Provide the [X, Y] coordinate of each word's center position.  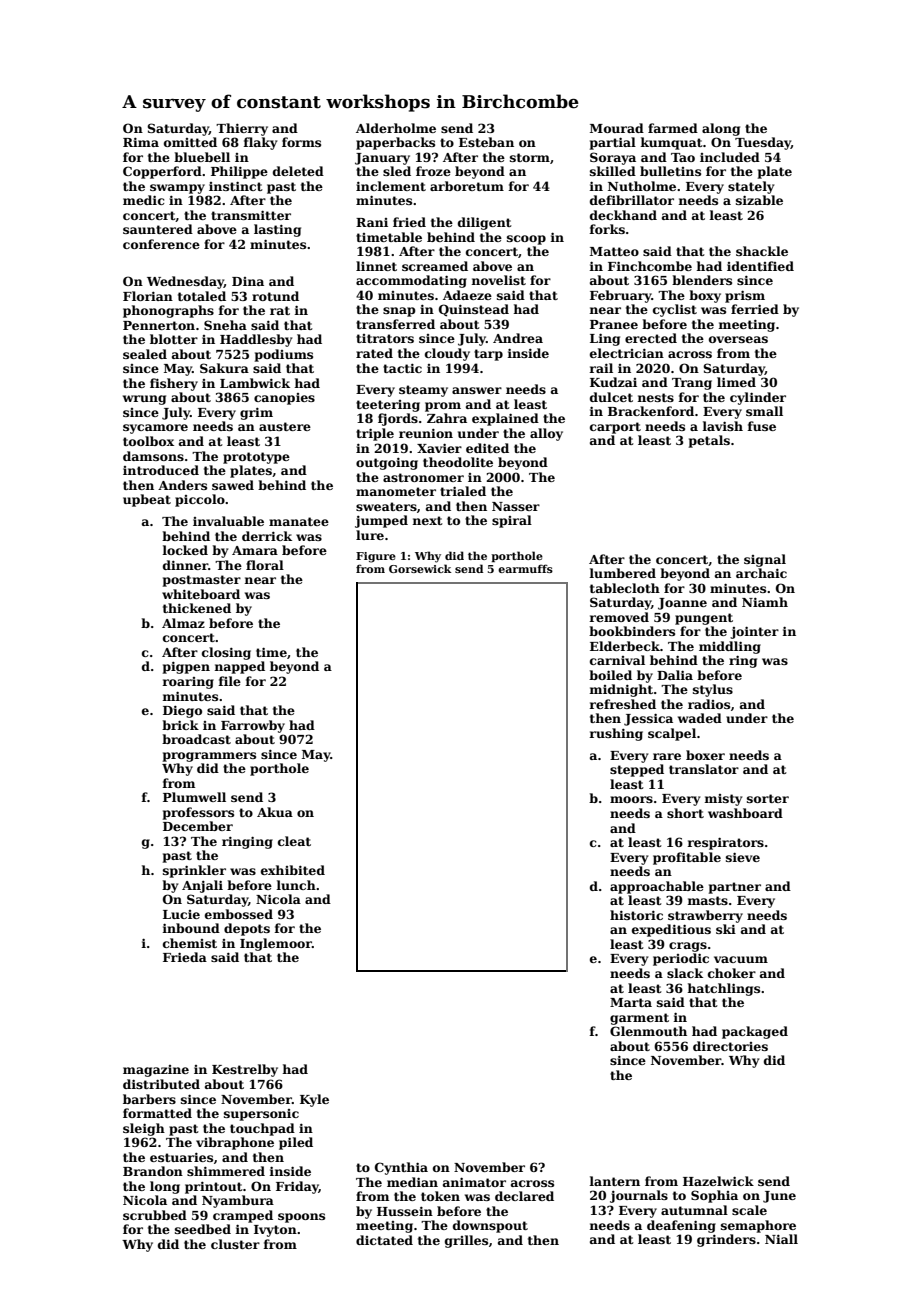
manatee [299, 521]
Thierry [242, 129]
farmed [673, 128]
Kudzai [613, 382]
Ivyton [275, 1231]
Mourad [617, 128]
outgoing [387, 463]
